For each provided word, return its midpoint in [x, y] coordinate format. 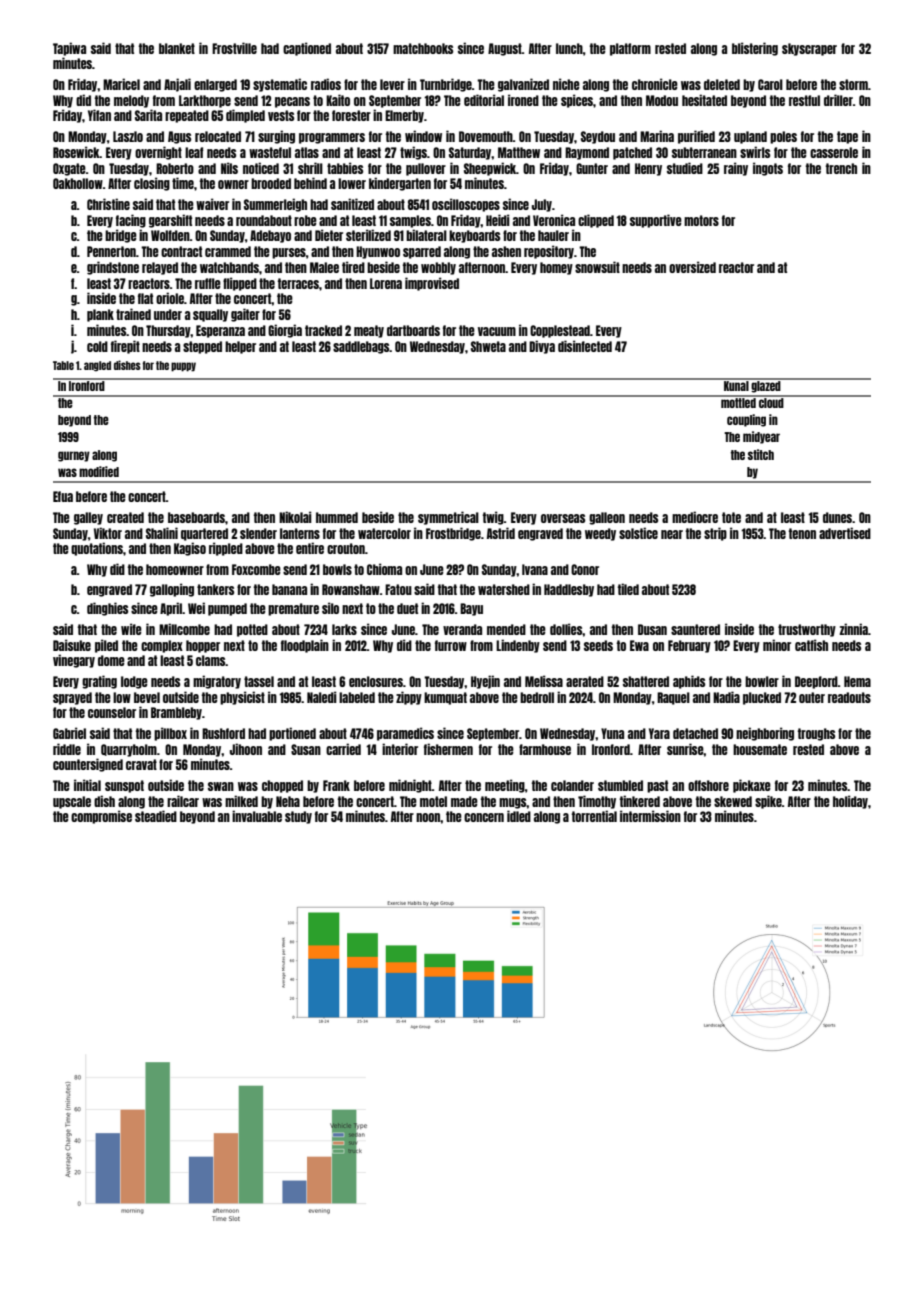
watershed [504, 589]
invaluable [257, 816]
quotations [97, 549]
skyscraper [809, 49]
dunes [837, 517]
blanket [177, 48]
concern [484, 817]
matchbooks [423, 48]
